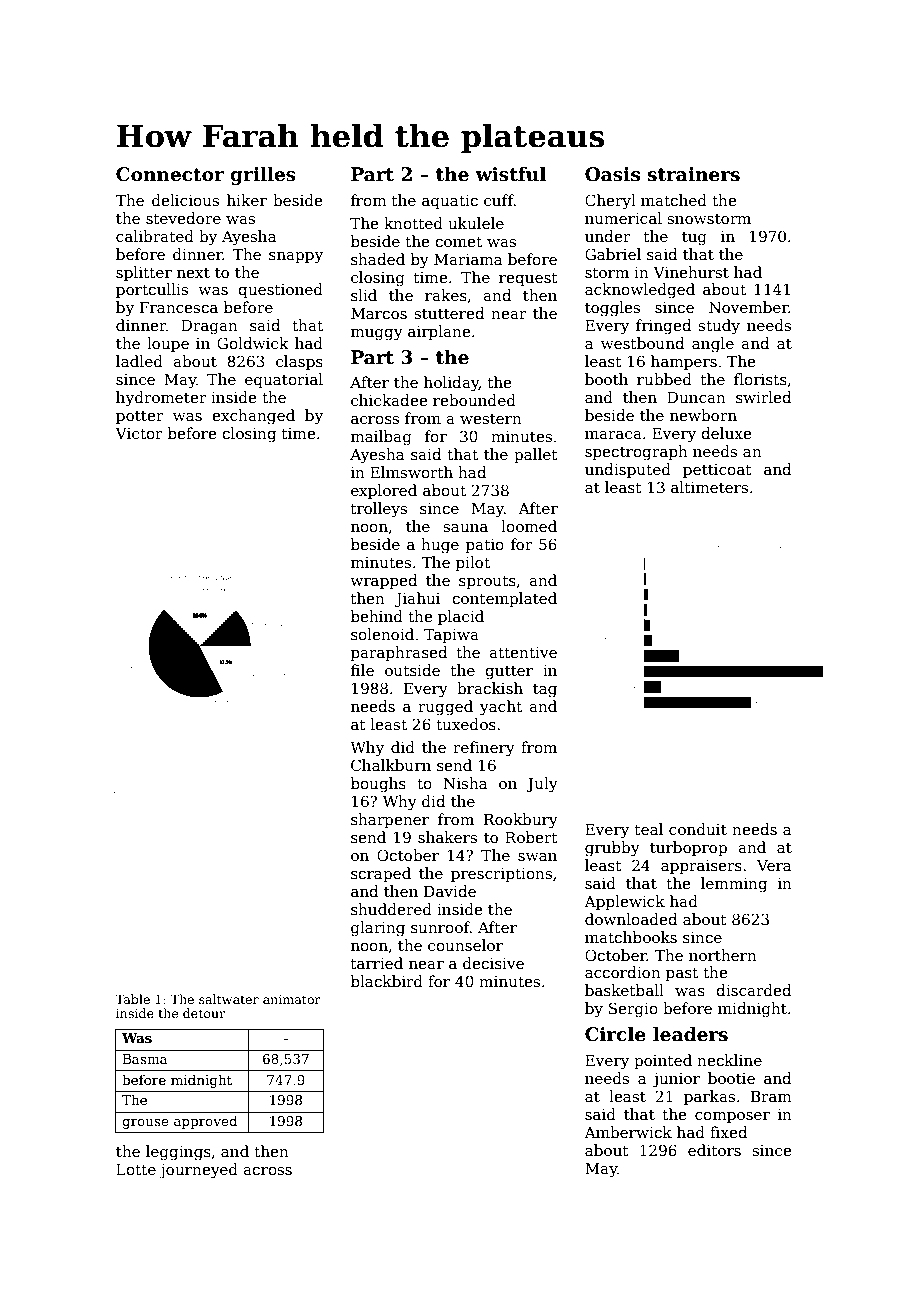 This screenshot has height=1316, width=908. Describe the element at coordinates (691, 272) in the screenshot. I see `Vinehurst` at that location.
